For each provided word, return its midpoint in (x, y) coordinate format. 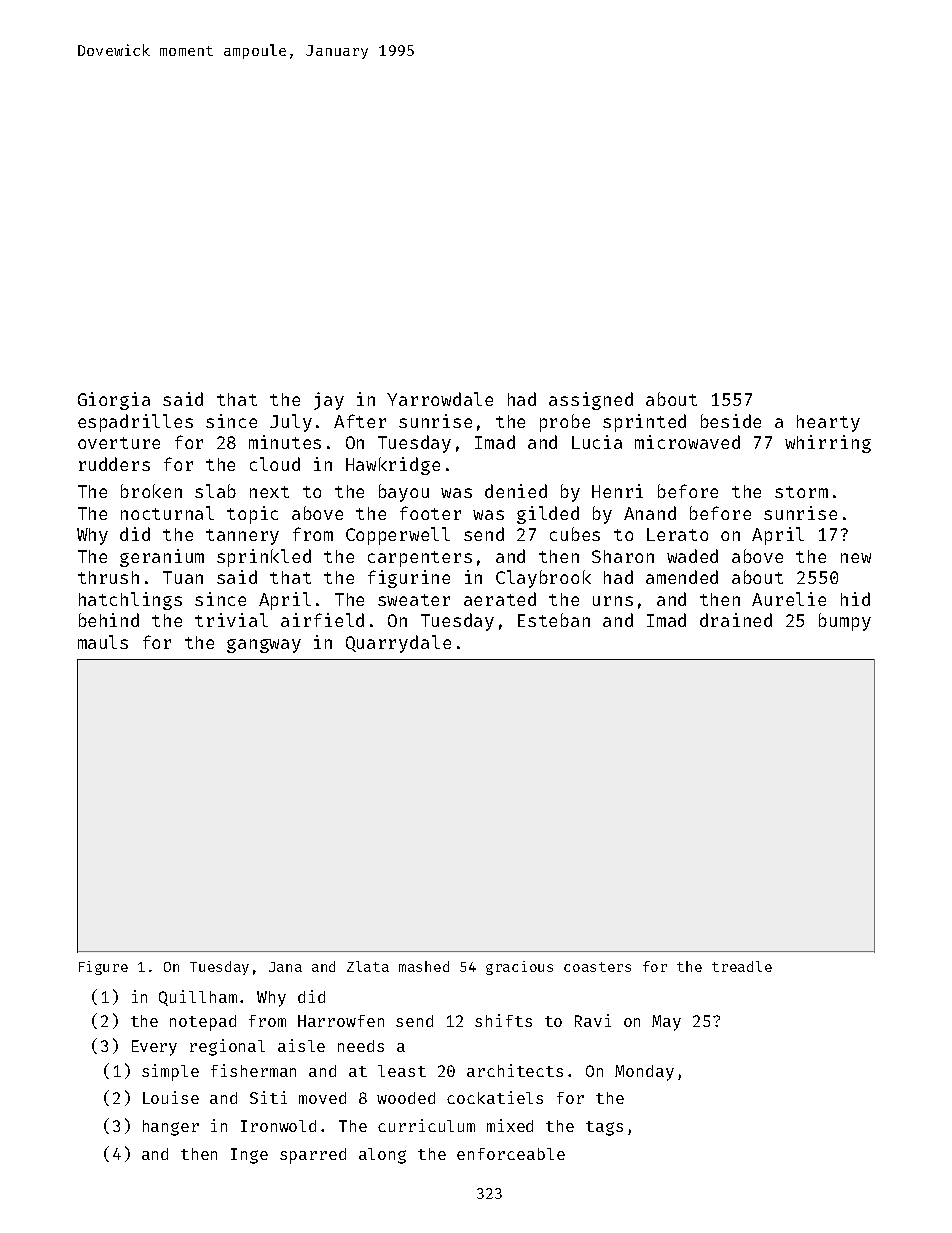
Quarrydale (398, 644)
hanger (171, 1128)
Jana (285, 967)
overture (119, 443)
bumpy (845, 622)
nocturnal (167, 513)
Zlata (368, 966)
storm (801, 492)
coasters (597, 967)
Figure (103, 968)
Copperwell (398, 536)
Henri (617, 491)
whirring (828, 444)
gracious (519, 968)
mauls (103, 642)
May (666, 1023)
